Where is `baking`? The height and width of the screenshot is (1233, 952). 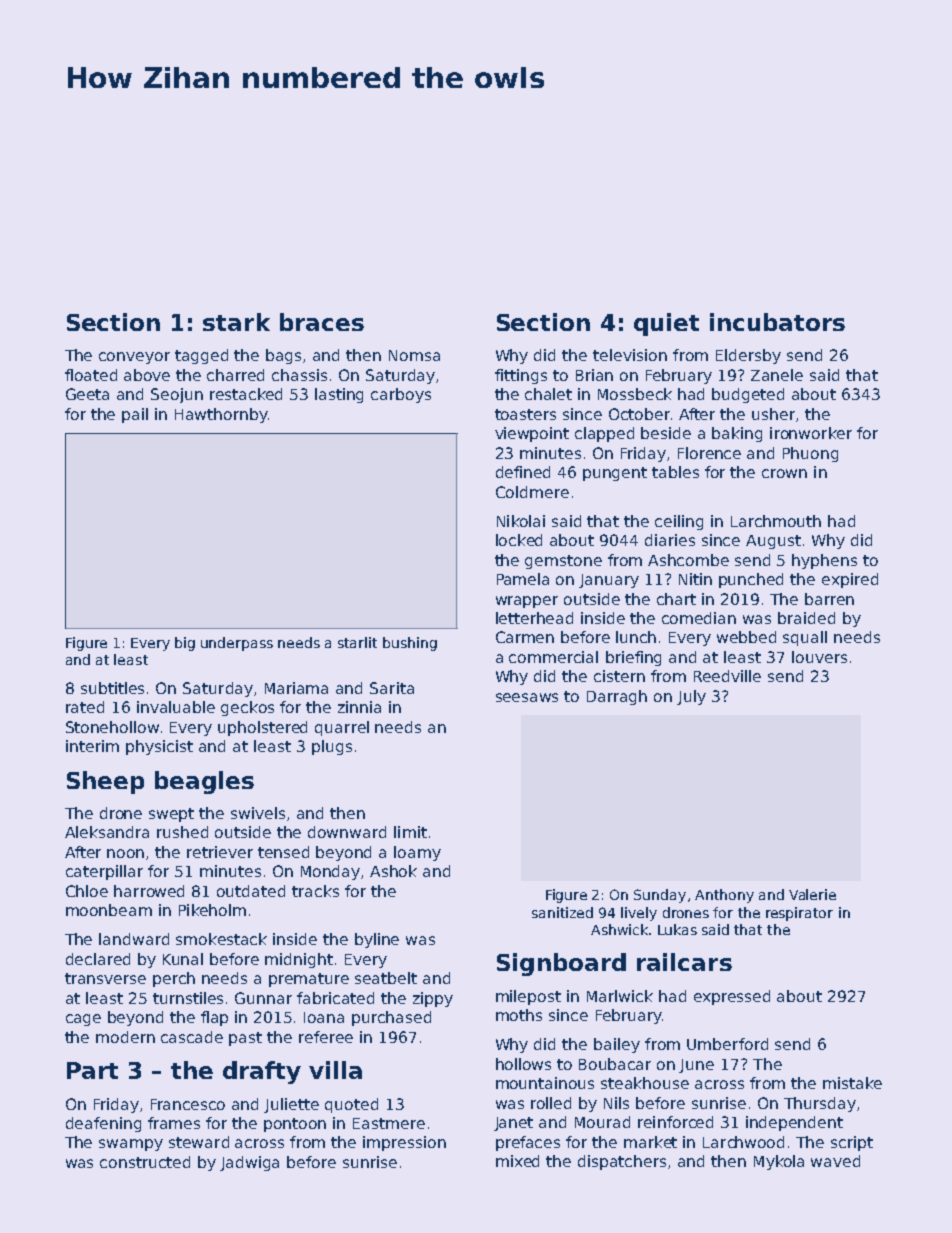
baking is located at coordinates (737, 434).
